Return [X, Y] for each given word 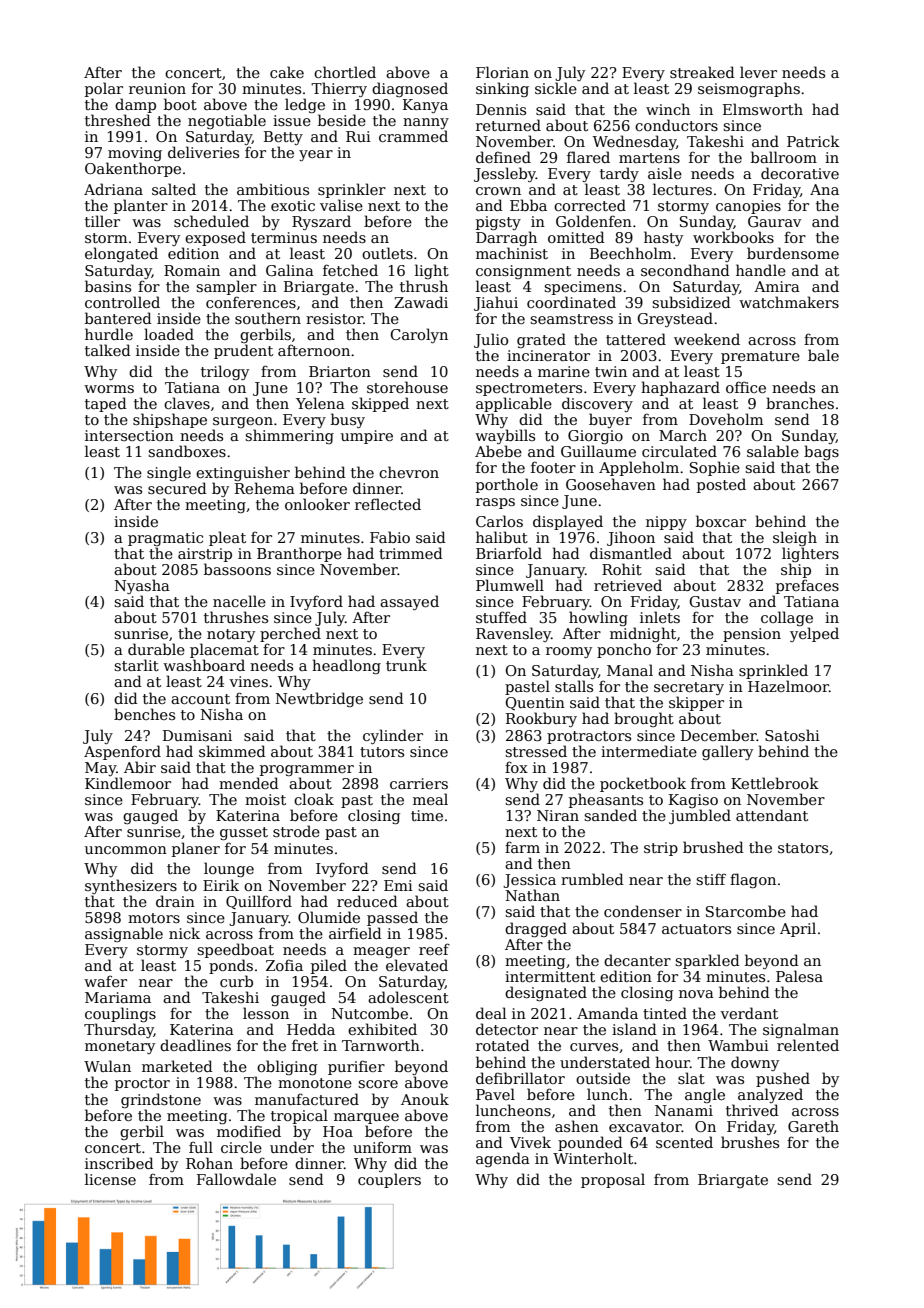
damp [135, 105]
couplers [389, 1180]
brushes [750, 1142]
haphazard [680, 388]
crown [498, 191]
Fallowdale [236, 1179]
